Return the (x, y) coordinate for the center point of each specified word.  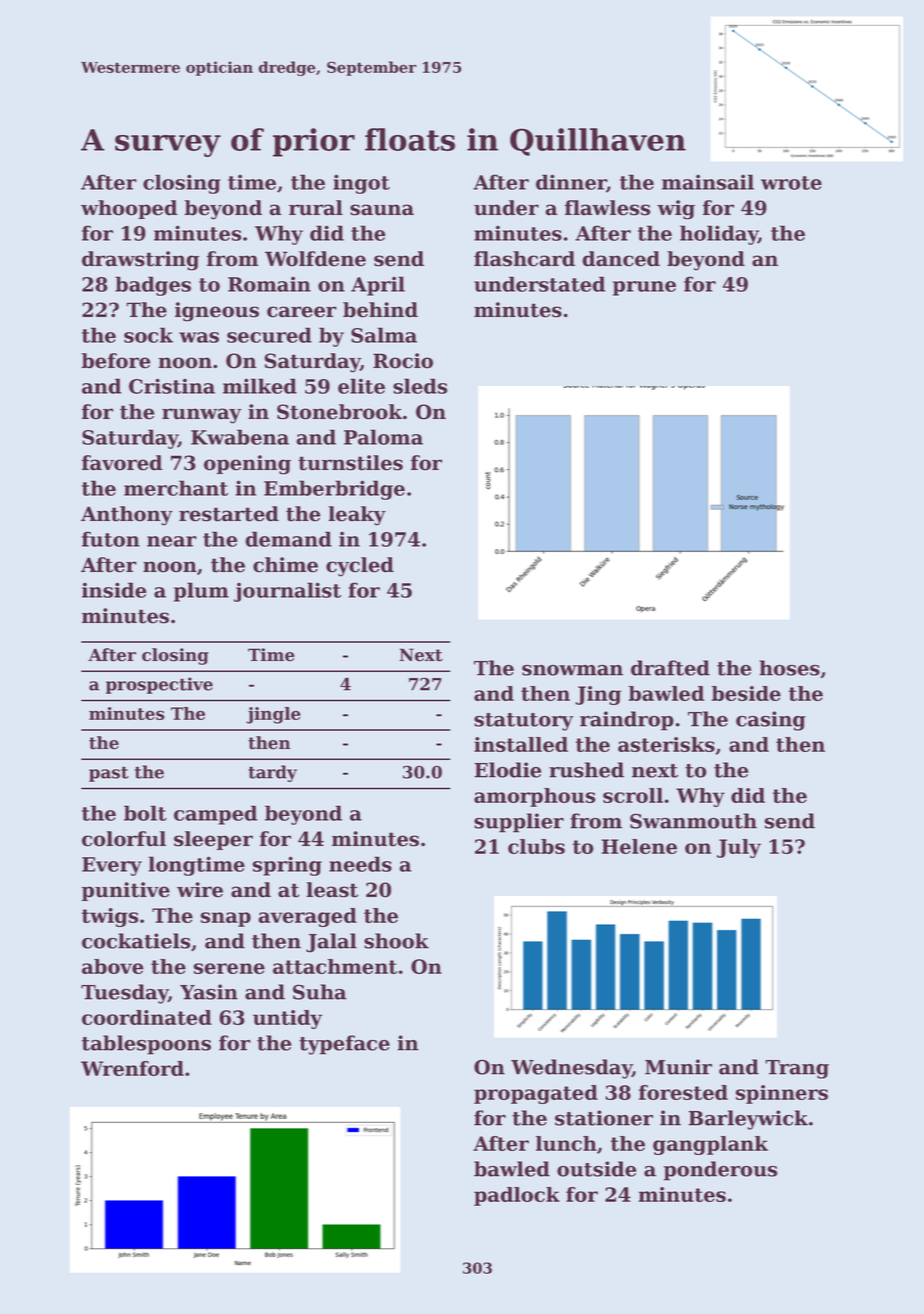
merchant (176, 488)
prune (644, 288)
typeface (344, 1045)
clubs (536, 846)
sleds (420, 386)
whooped (129, 209)
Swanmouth (693, 821)
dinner (571, 183)
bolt (145, 813)
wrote (791, 183)
